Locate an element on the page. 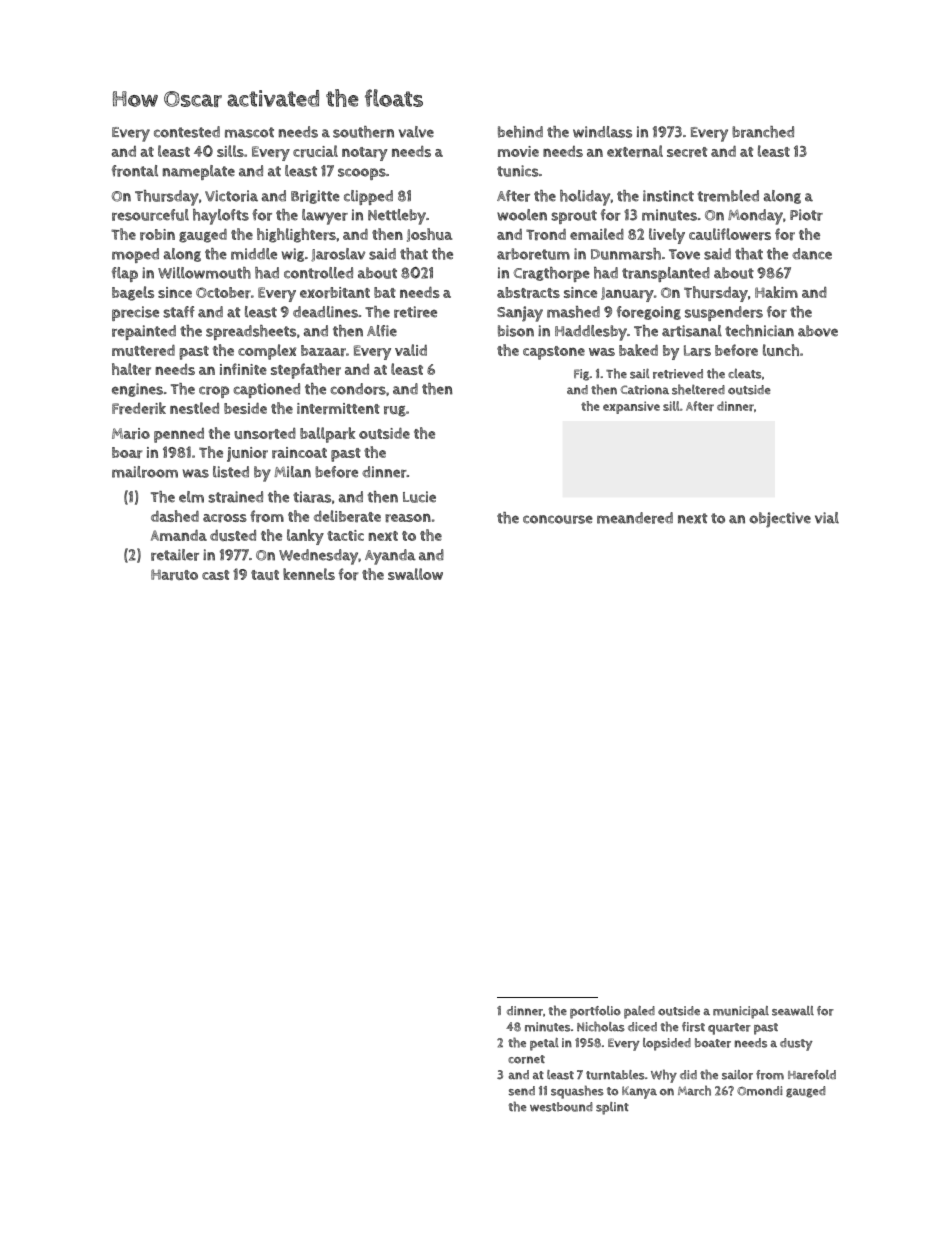 This image has height=1233, width=952. send is located at coordinates (522, 1091).
